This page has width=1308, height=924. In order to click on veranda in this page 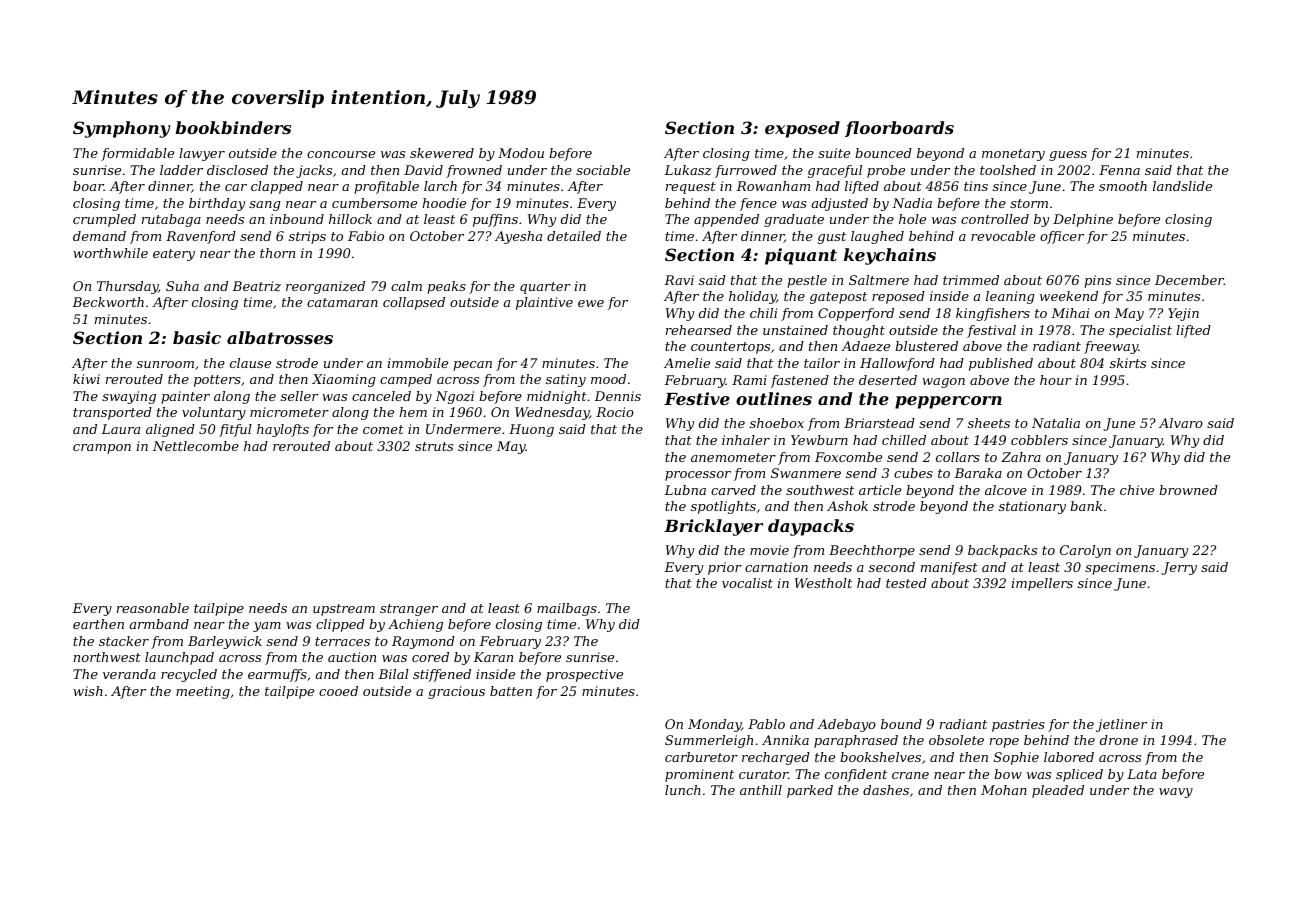, I will do `click(129, 674)`.
